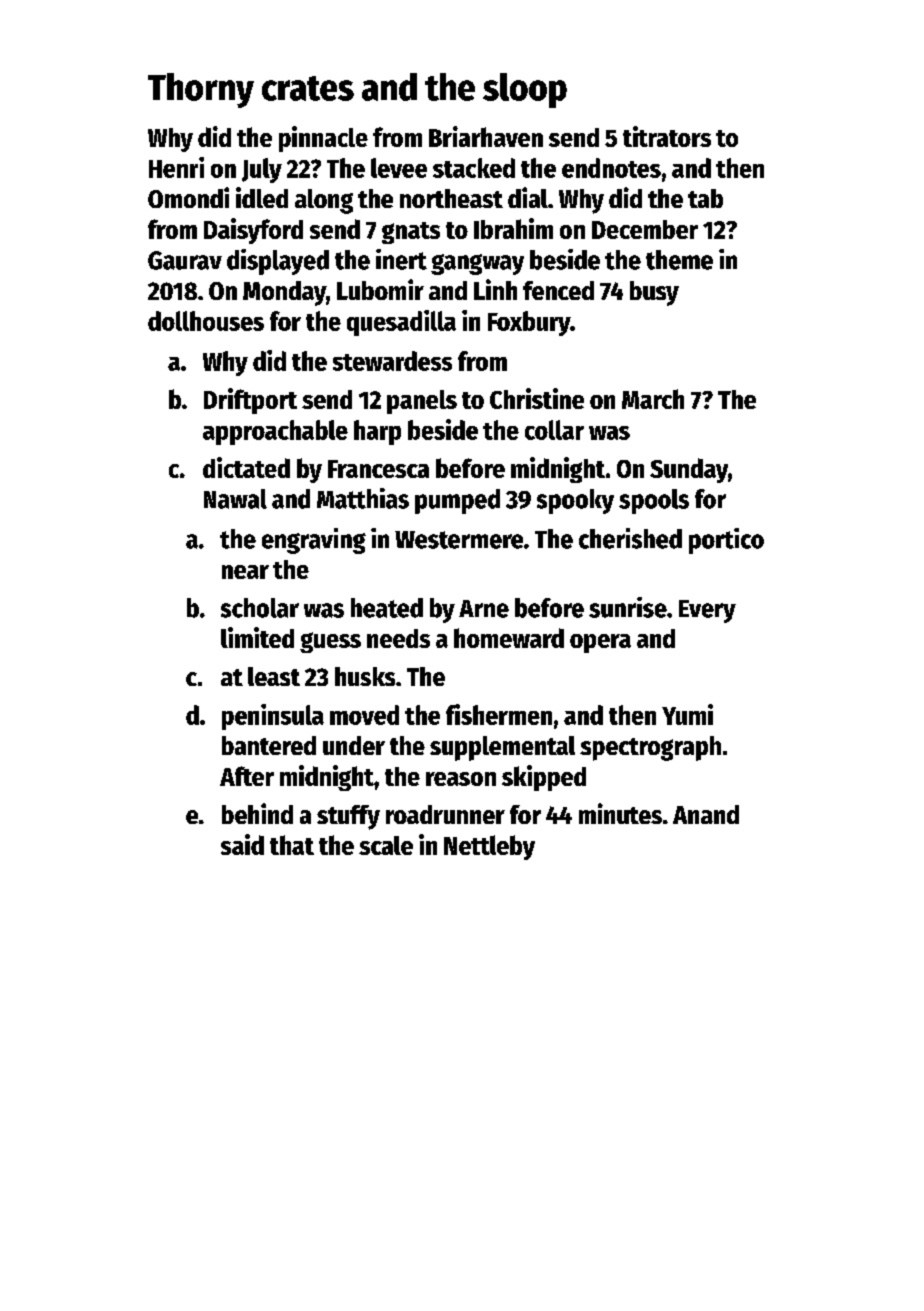 Image resolution: width=924 pixels, height=1311 pixels. I want to click on heated, so click(387, 608).
